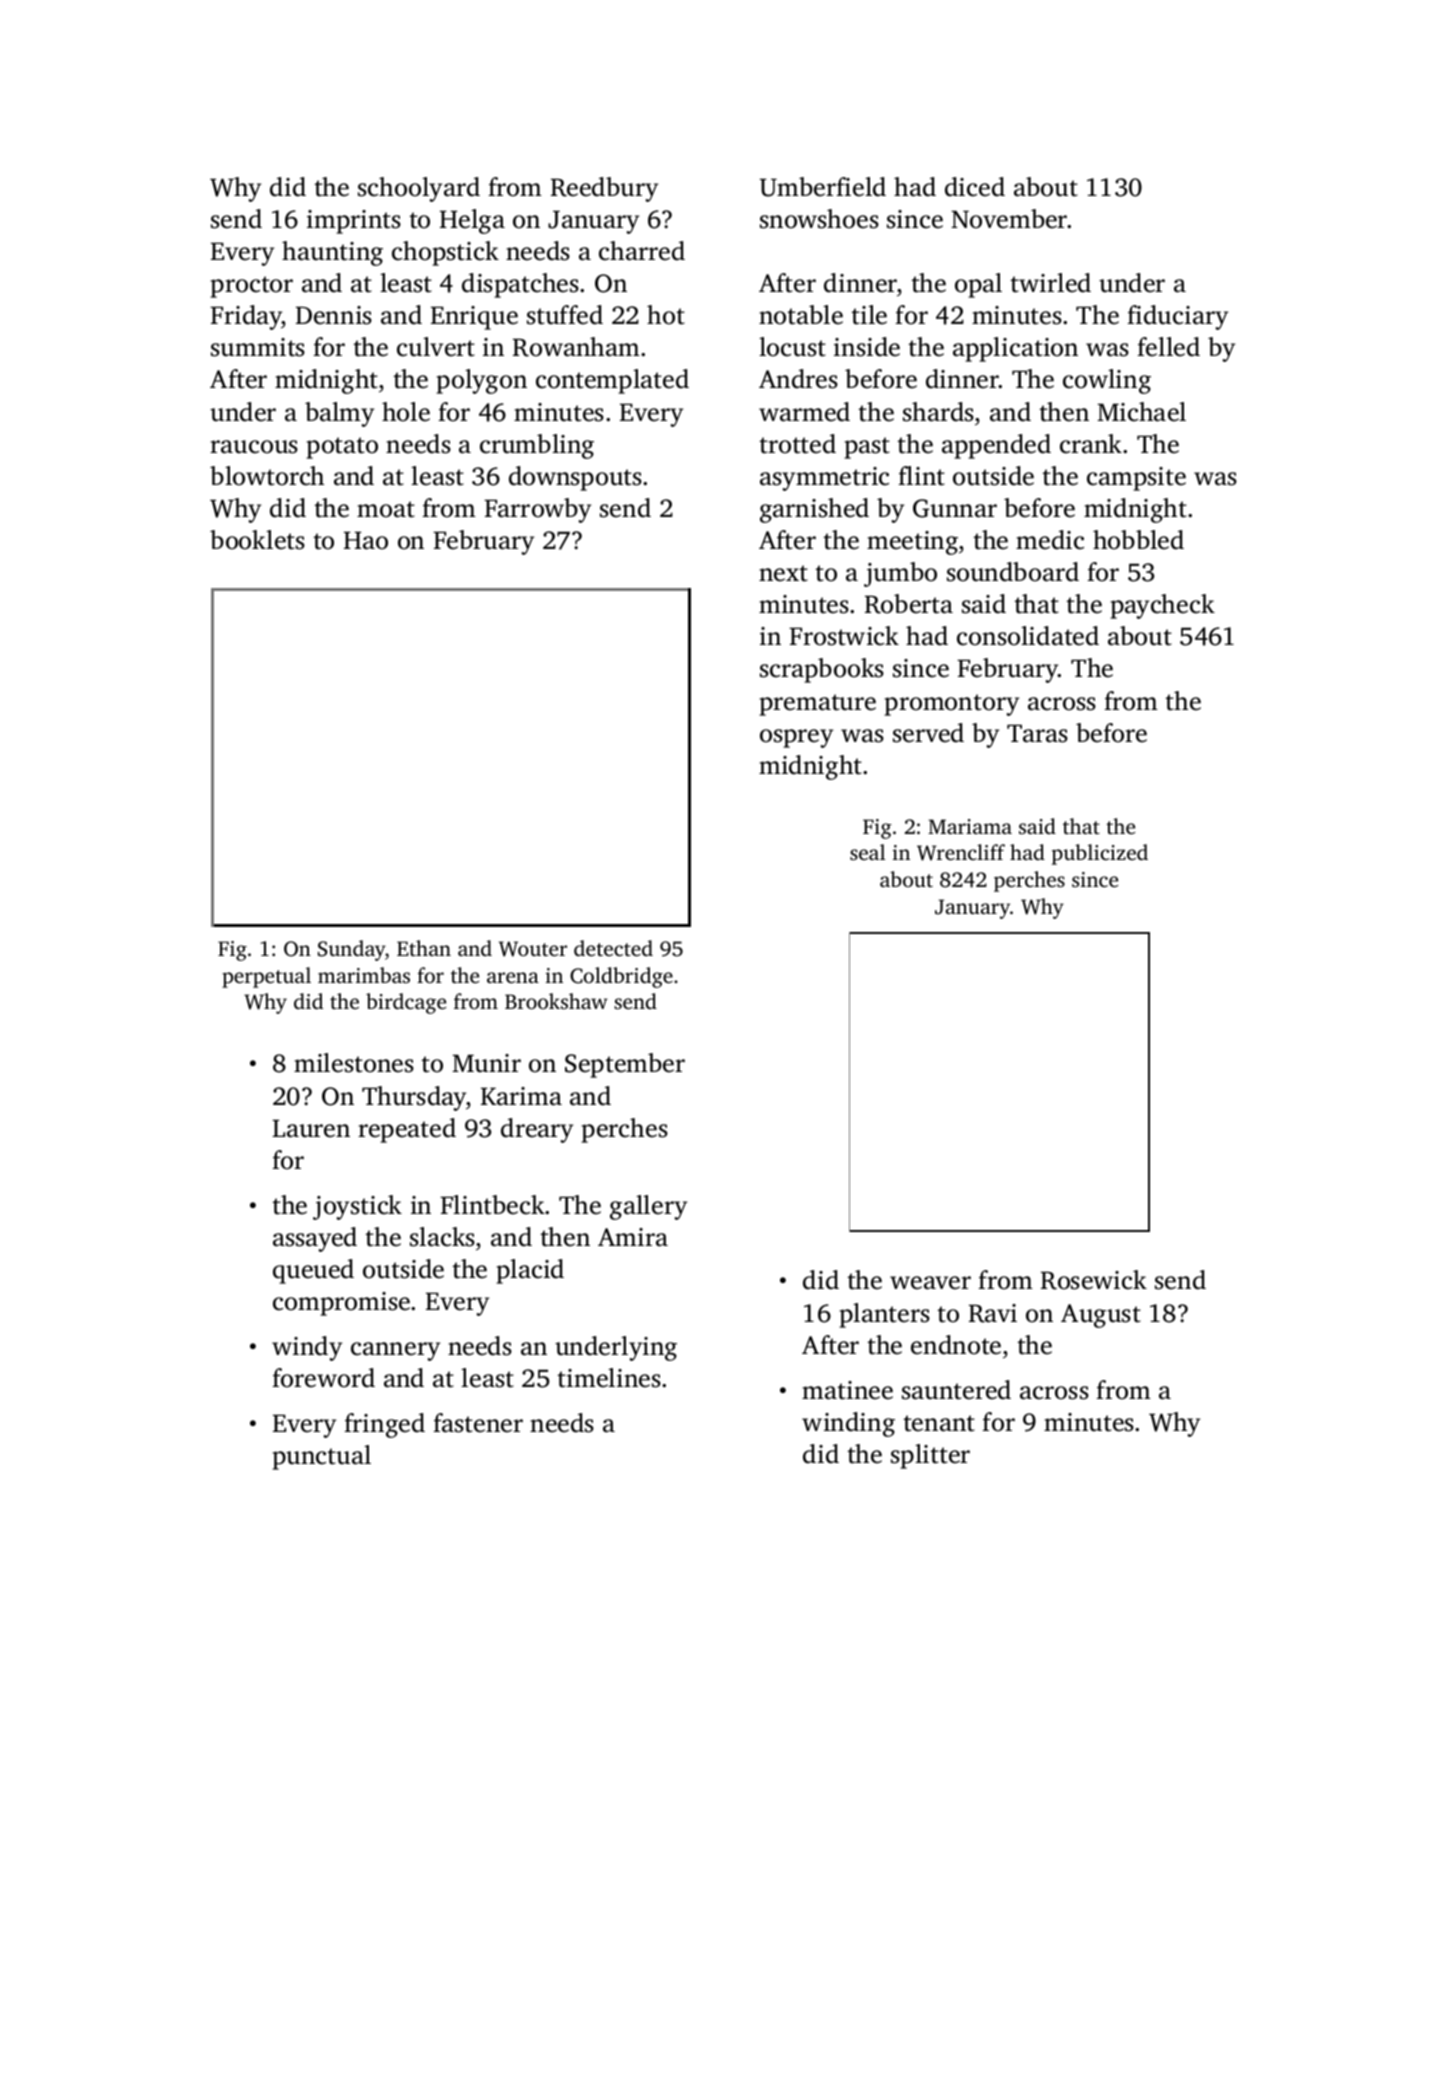 Image resolution: width=1450 pixels, height=2100 pixels. I want to click on tenant, so click(939, 1423).
